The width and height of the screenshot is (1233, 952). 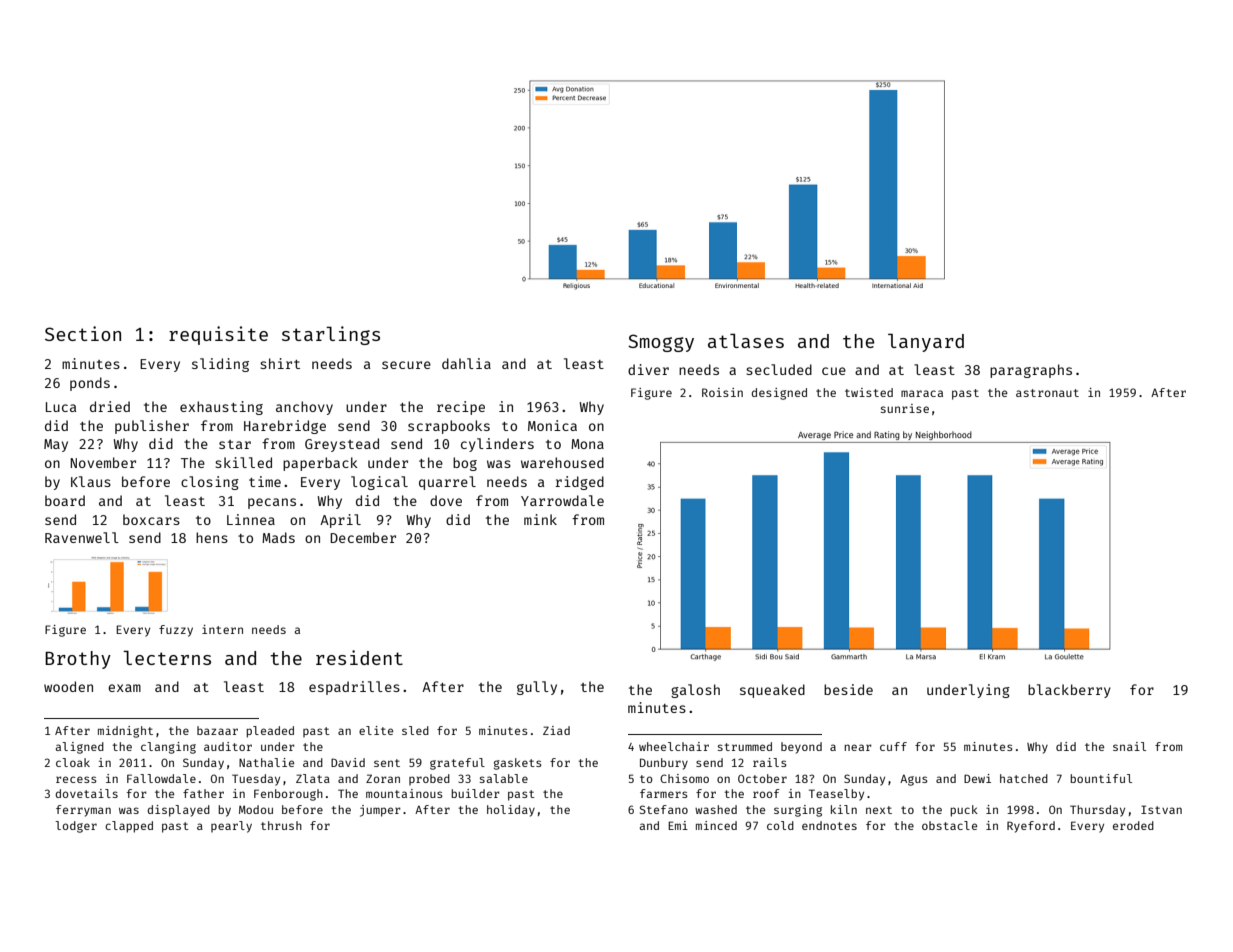 What do you see at coordinates (661, 343) in the screenshot?
I see `Smoggy` at bounding box center [661, 343].
